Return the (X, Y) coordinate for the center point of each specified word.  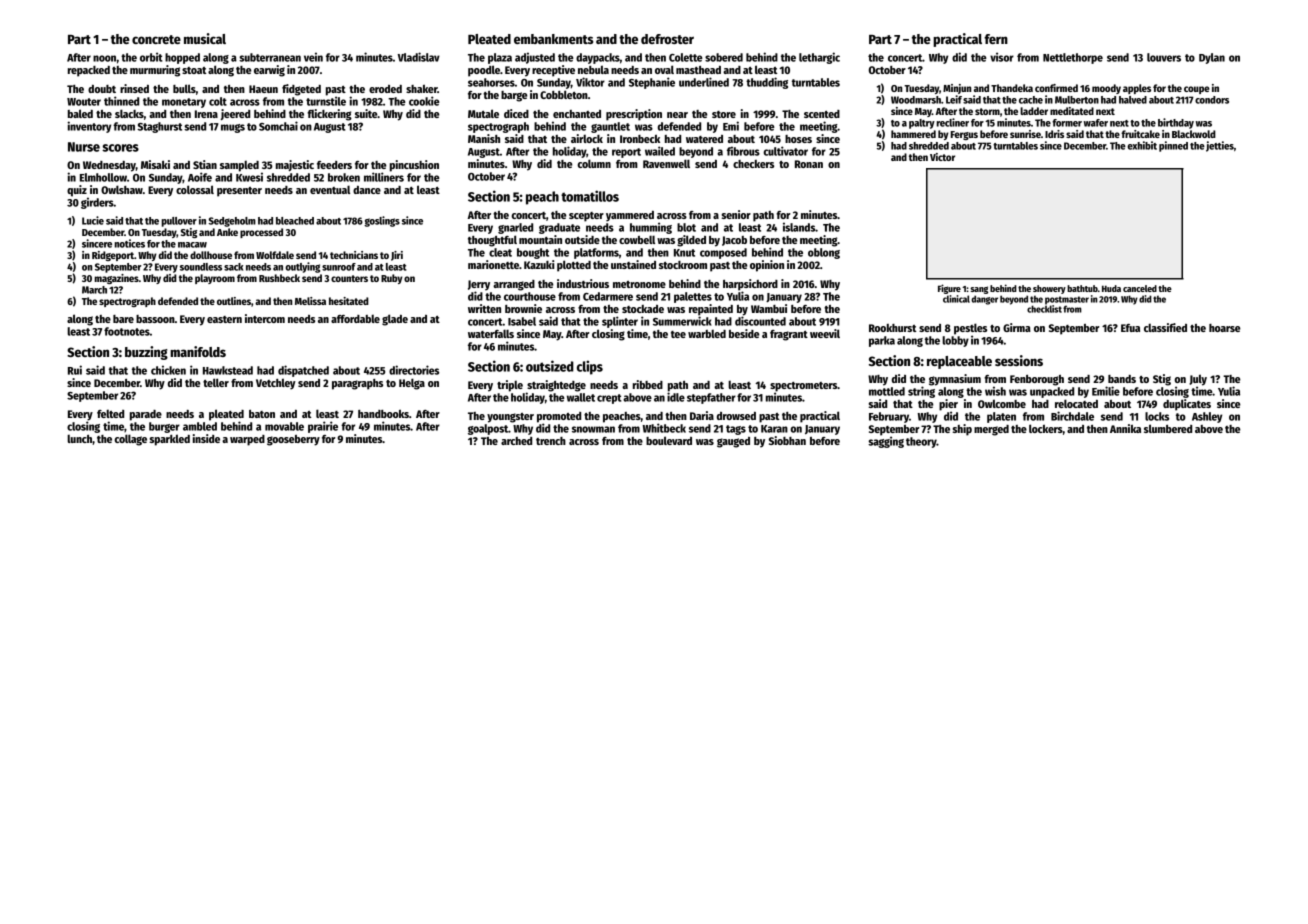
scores (120, 148)
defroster (667, 39)
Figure (949, 289)
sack (233, 267)
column (594, 163)
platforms (596, 253)
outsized (550, 366)
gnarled (515, 228)
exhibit (1142, 145)
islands (799, 227)
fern (996, 39)
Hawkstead (228, 370)
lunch (79, 438)
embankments (553, 39)
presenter (239, 192)
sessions (1019, 360)
